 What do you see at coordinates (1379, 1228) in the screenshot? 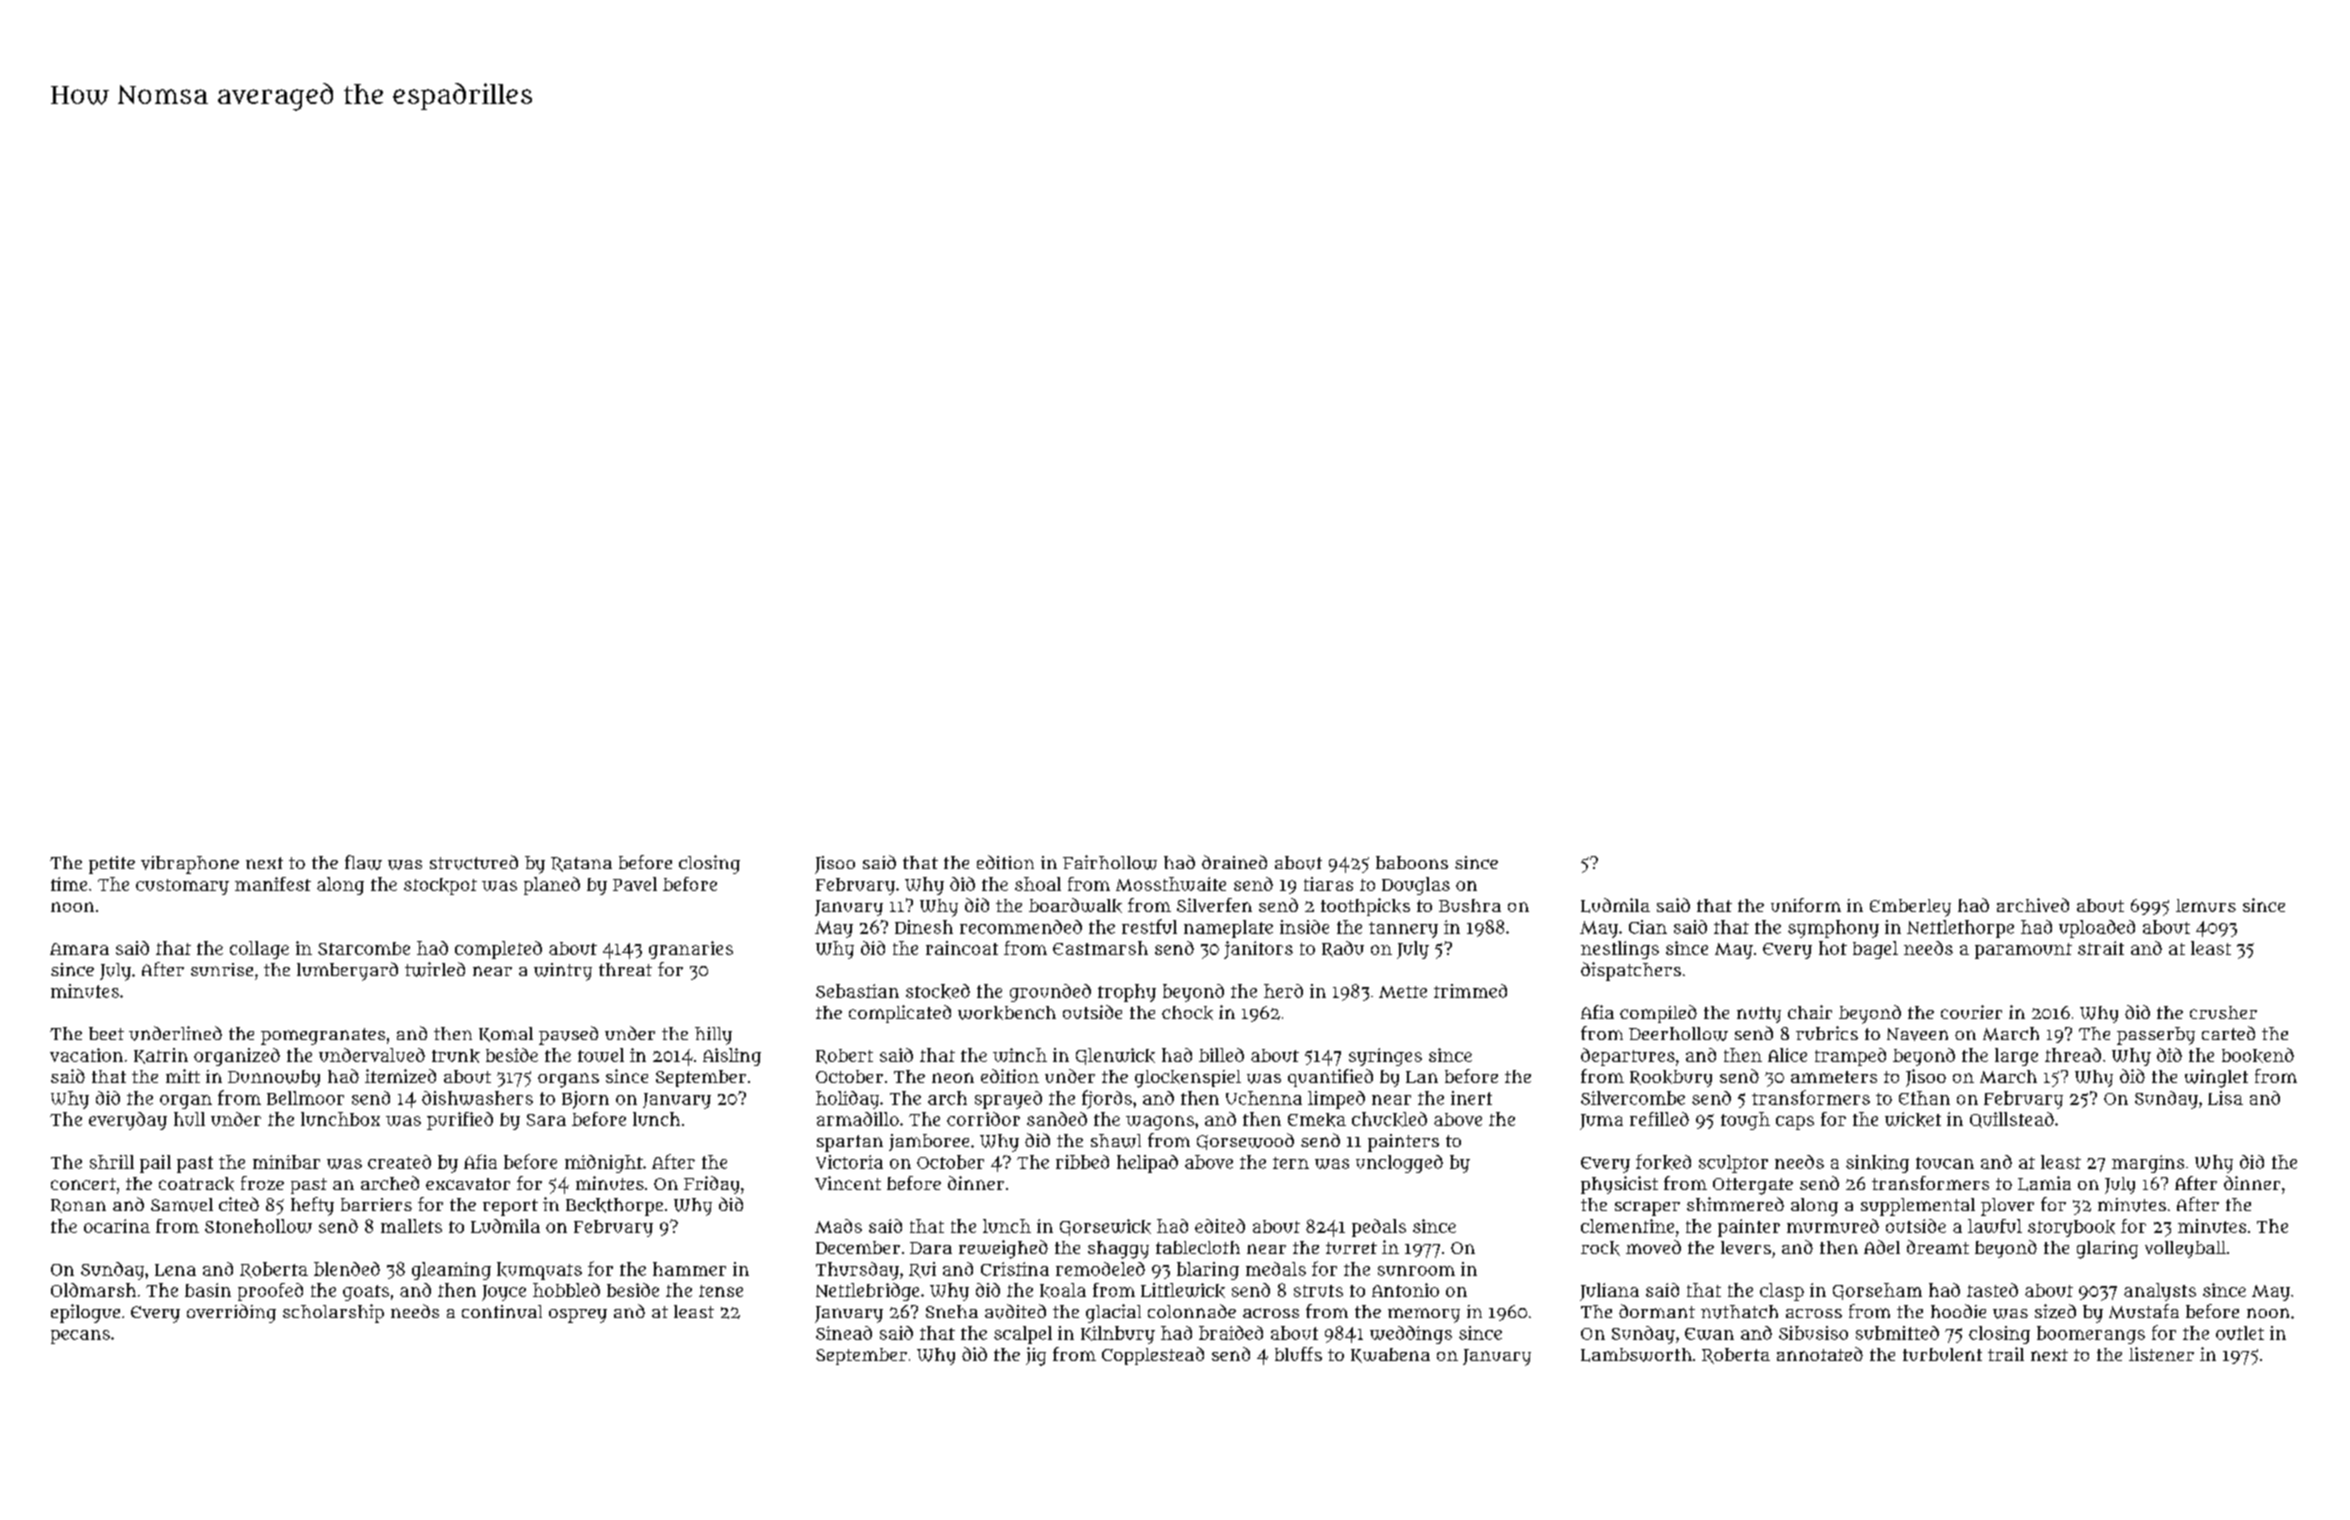
I see `pedals` at bounding box center [1379, 1228].
